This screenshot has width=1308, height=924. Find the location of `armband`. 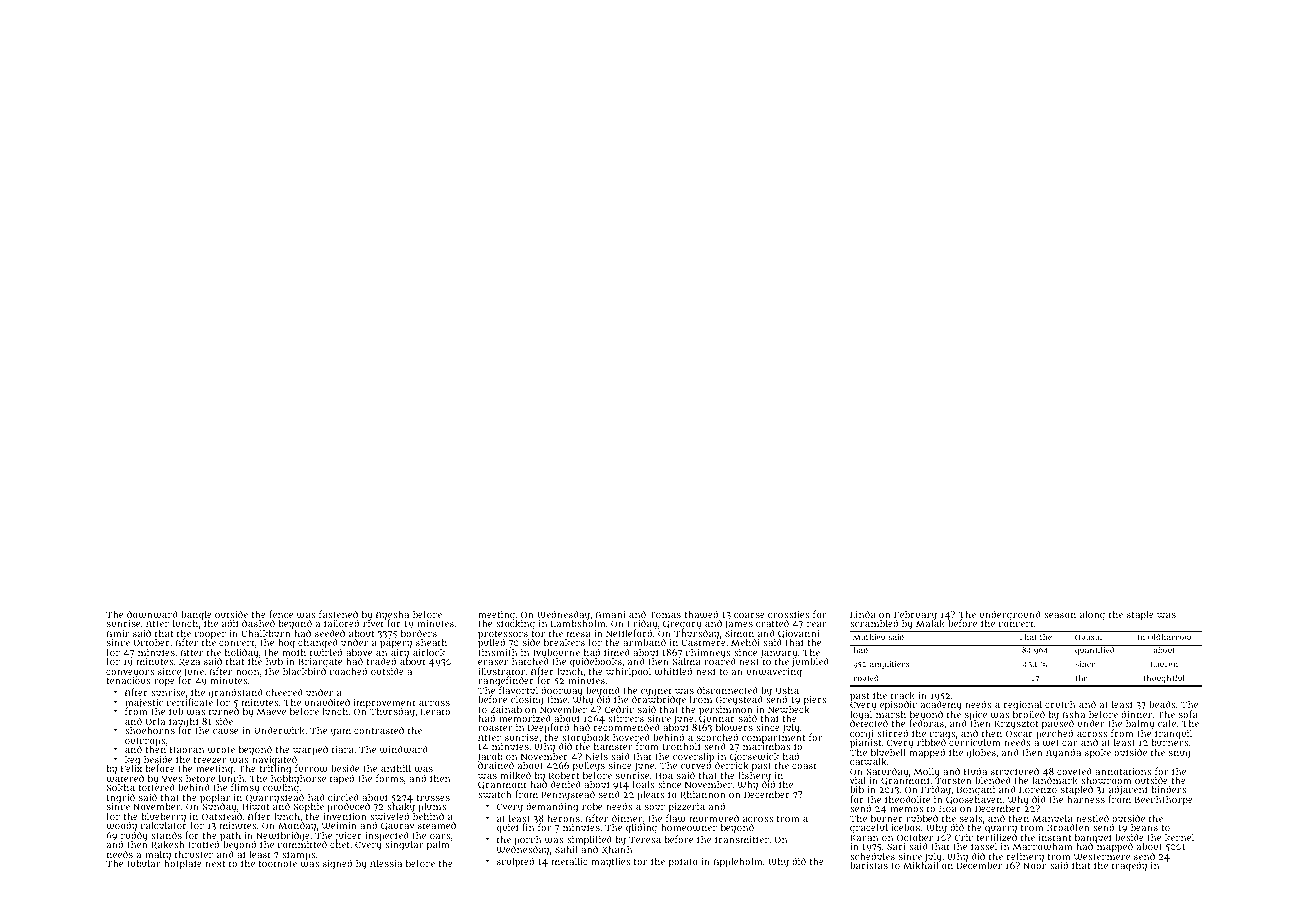

armband is located at coordinates (644, 642).
